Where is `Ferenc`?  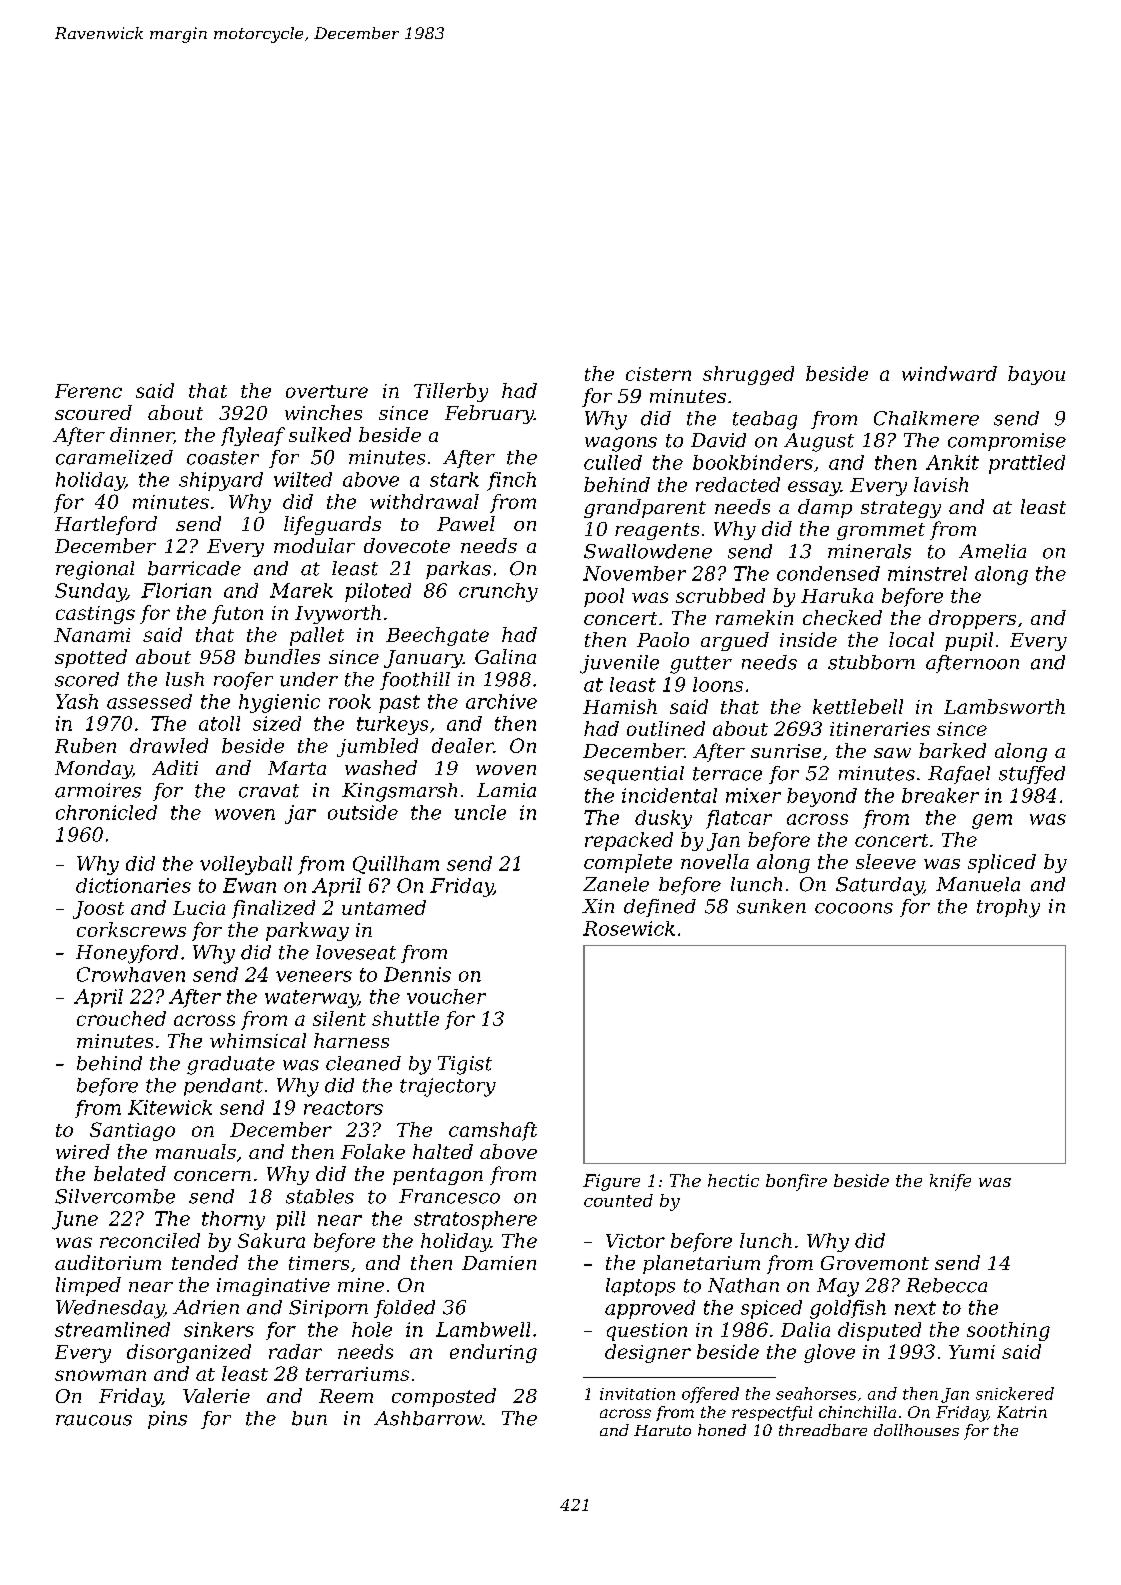 Ferenc is located at coordinates (88, 391).
